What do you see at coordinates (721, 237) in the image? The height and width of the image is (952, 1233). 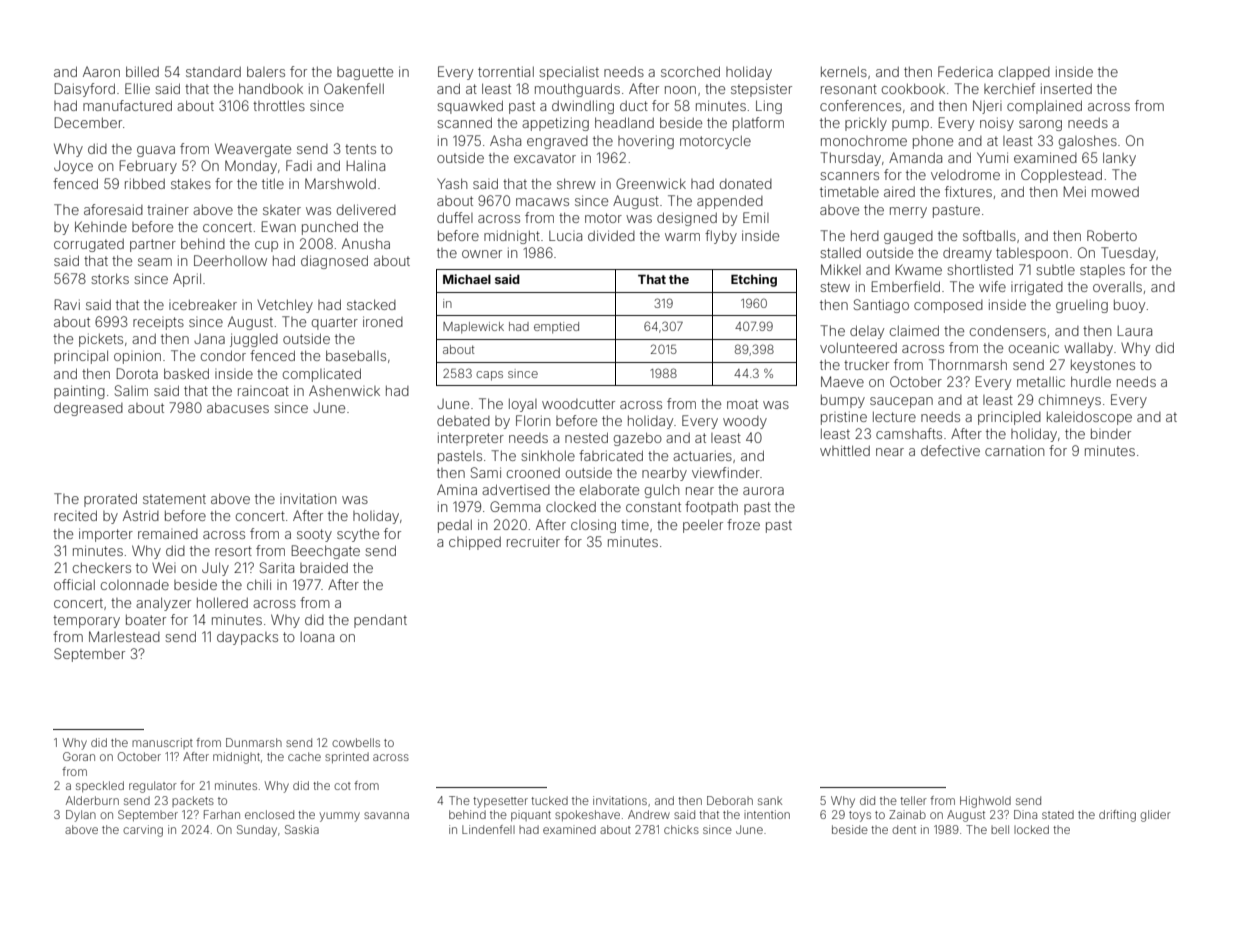 I see `flyby` at bounding box center [721, 237].
